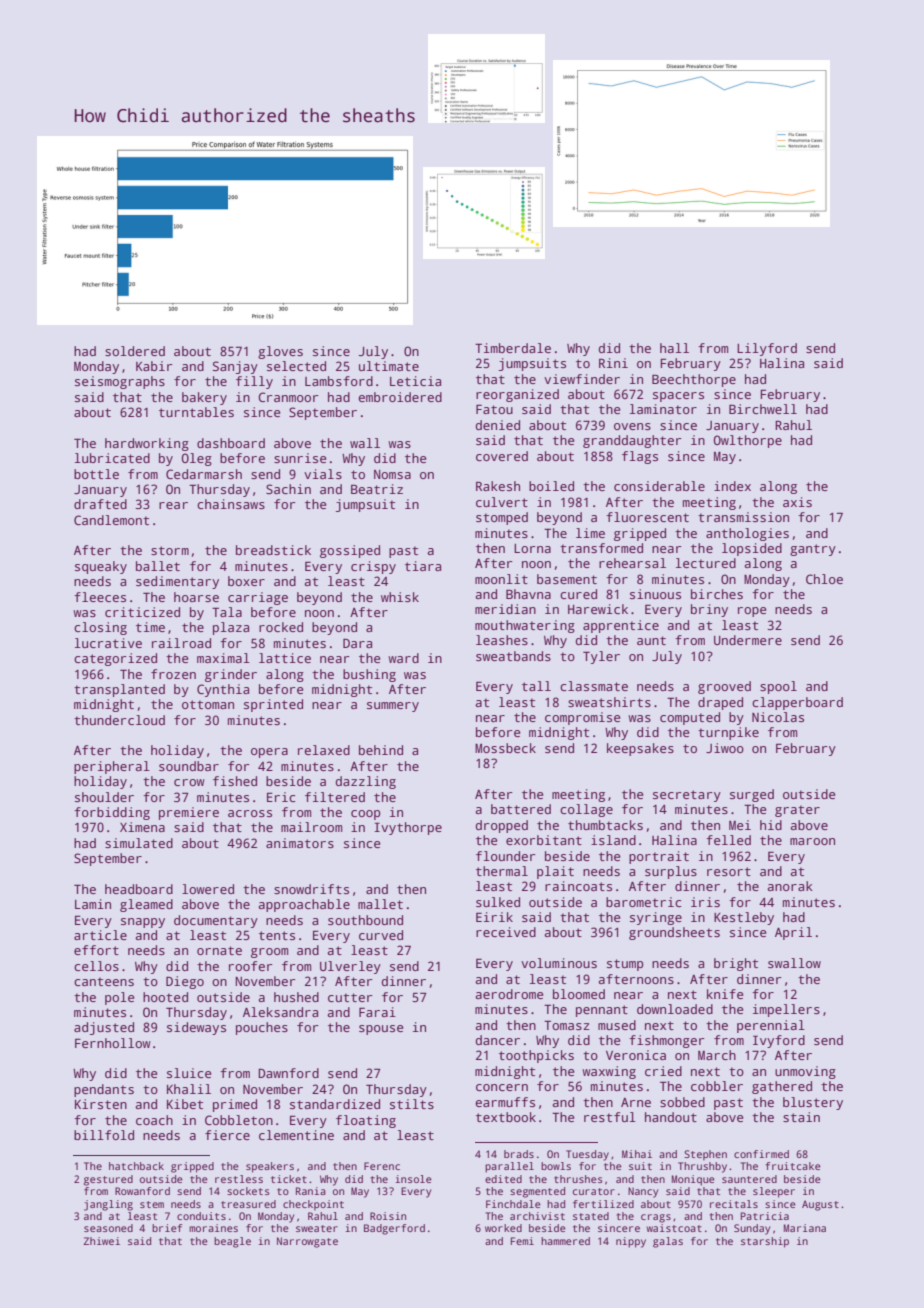 This document has height=1308, width=924. Describe the element at coordinates (567, 1025) in the document. I see `Tomasz` at that location.
